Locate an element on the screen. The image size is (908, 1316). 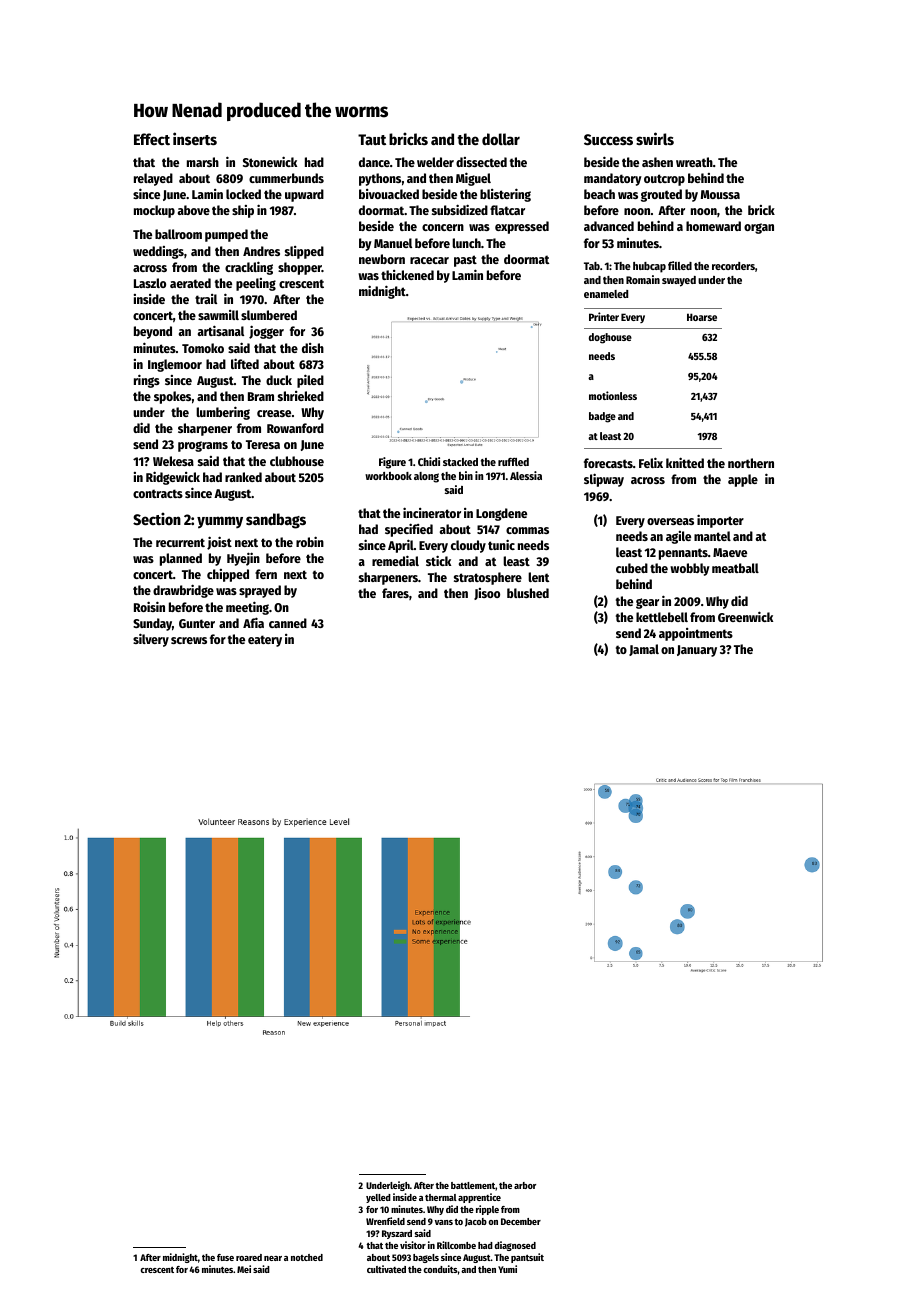
agile is located at coordinates (678, 537).
